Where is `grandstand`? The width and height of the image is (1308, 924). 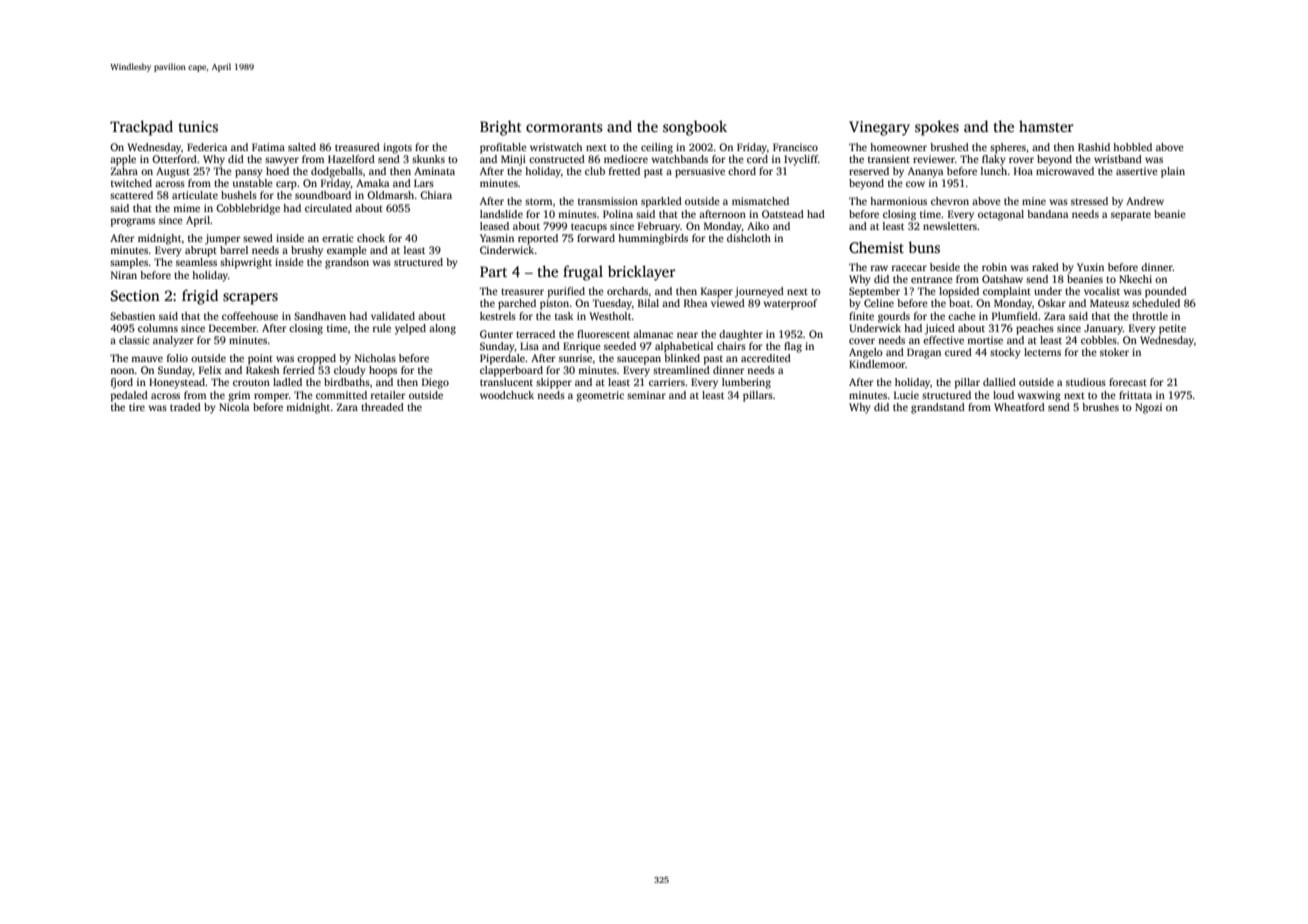
grandstand is located at coordinates (938, 408).
